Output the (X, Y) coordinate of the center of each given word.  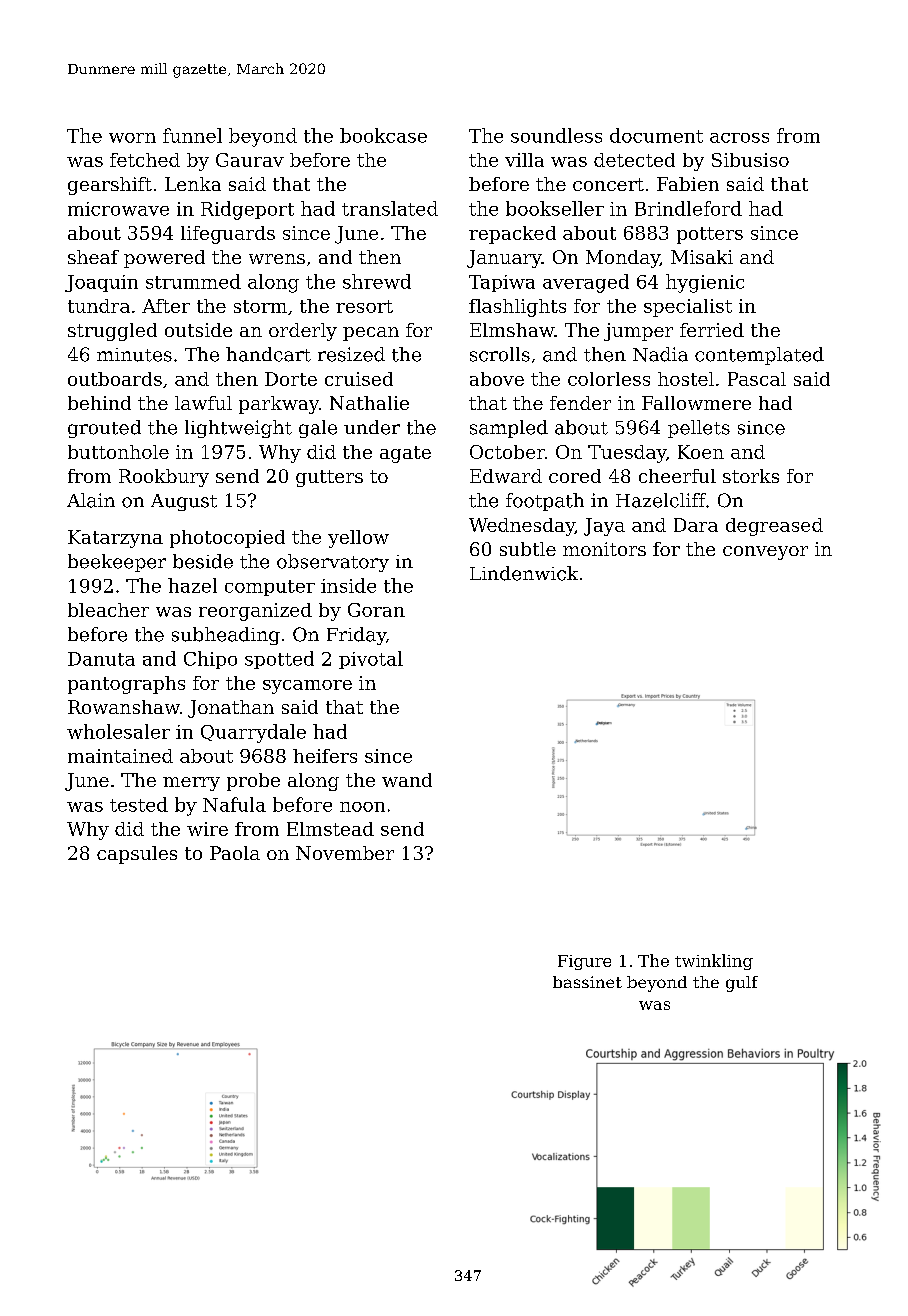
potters (710, 235)
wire (207, 829)
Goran (376, 610)
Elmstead (330, 829)
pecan (371, 334)
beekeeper (117, 563)
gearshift (110, 186)
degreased (774, 527)
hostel (686, 379)
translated (390, 208)
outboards (115, 379)
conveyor (765, 553)
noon (362, 807)
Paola (235, 853)
